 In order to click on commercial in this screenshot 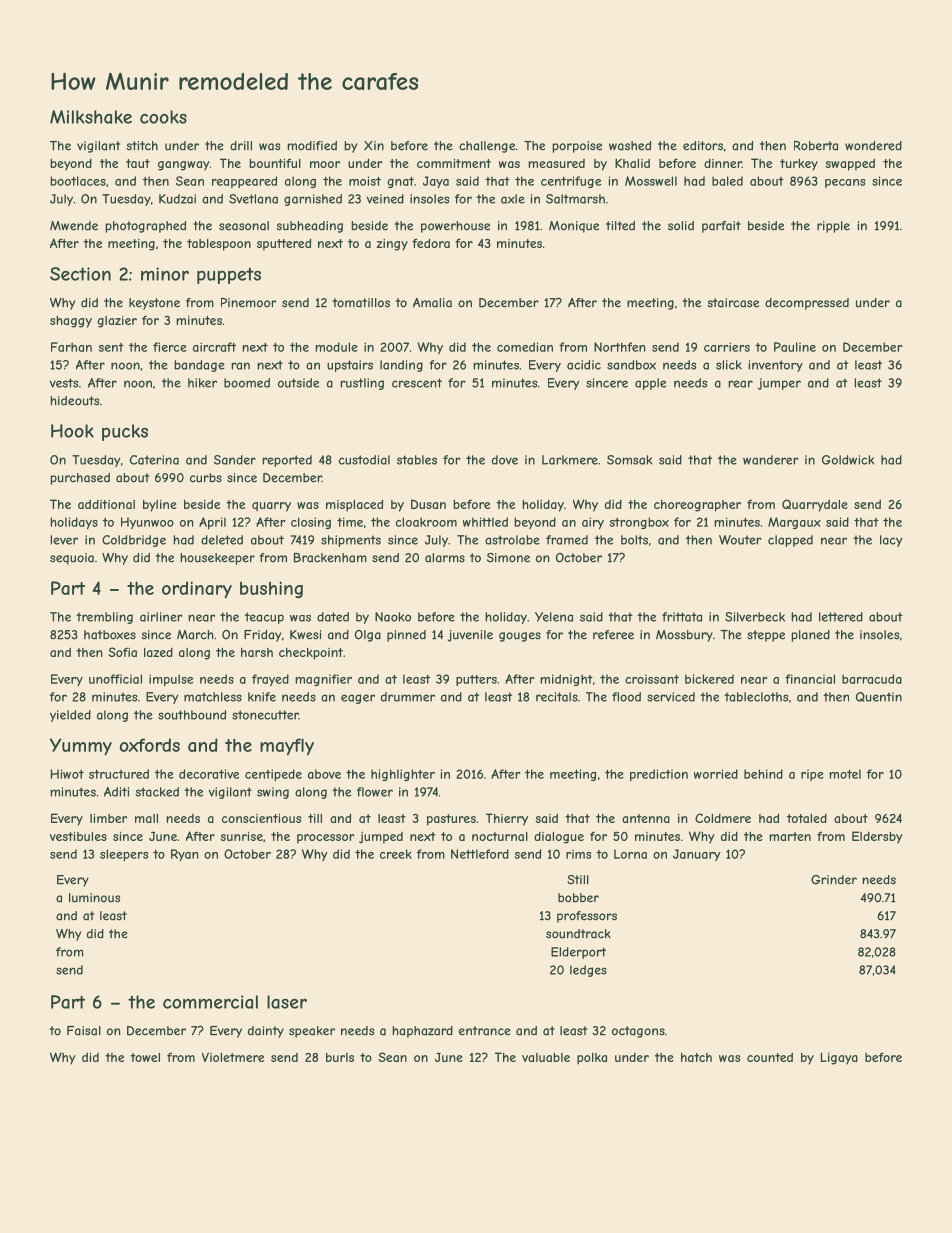, I will do `click(210, 1002)`.
